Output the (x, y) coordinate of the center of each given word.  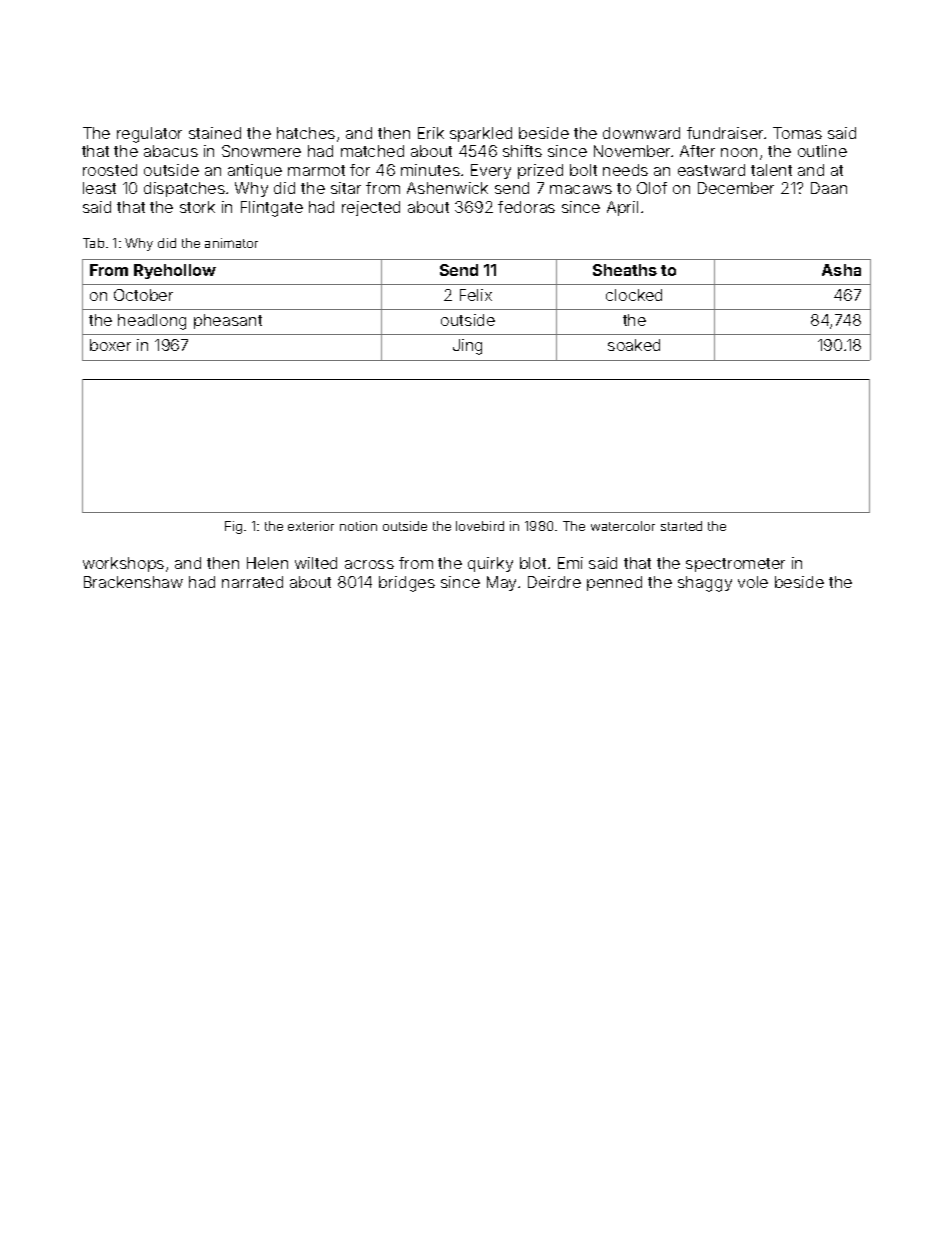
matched (372, 151)
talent (771, 170)
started (681, 526)
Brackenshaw (133, 582)
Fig (233, 527)
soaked (634, 345)
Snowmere (261, 151)
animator (231, 243)
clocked (634, 295)
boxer (110, 345)
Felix (476, 295)
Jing (467, 347)
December (736, 188)
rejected (371, 208)
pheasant (228, 321)
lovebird (480, 526)
